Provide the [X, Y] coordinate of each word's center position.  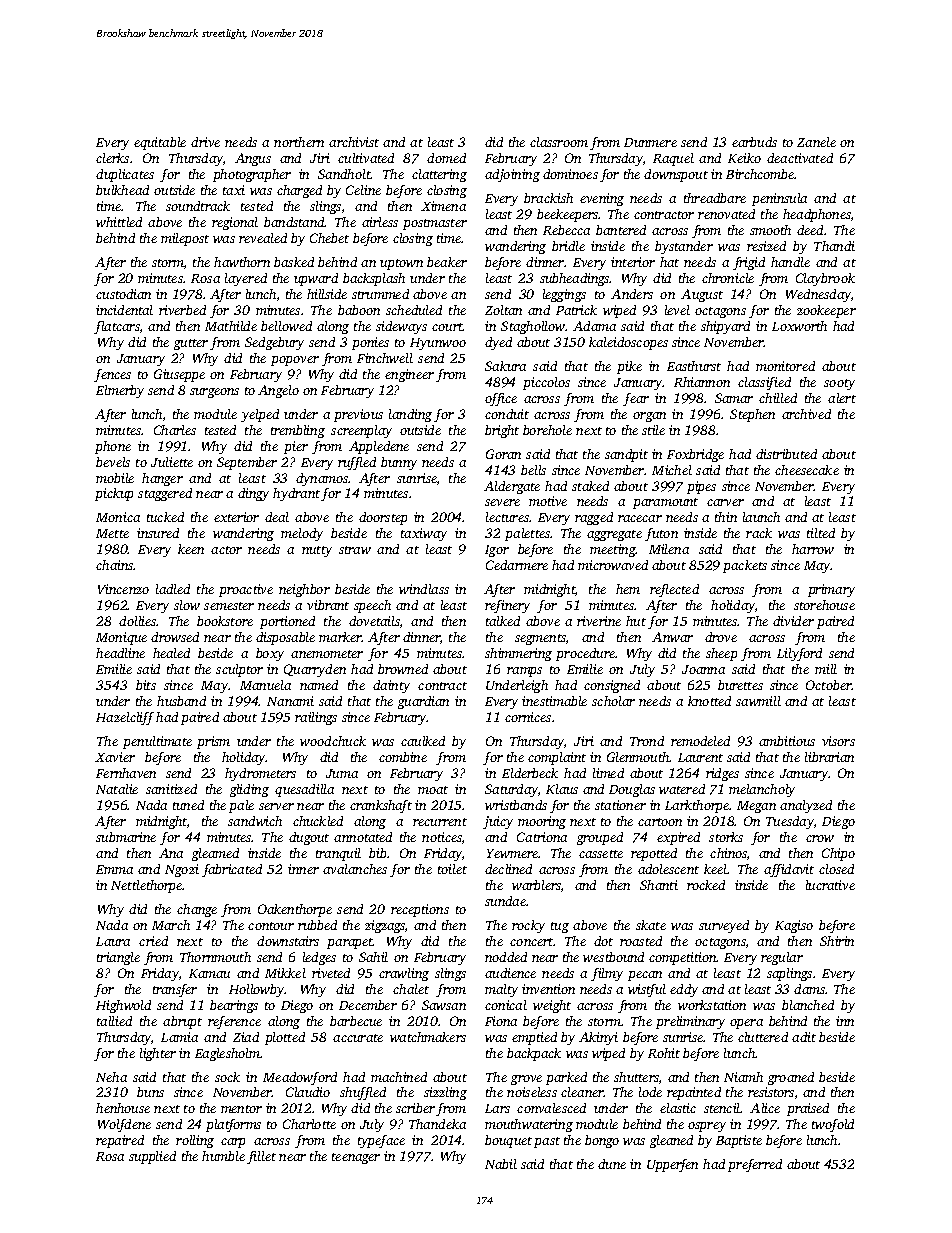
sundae [505, 901]
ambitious [787, 741]
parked [566, 1078]
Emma [114, 869]
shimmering [518, 654]
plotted [285, 1038]
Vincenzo [123, 589]
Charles [175, 430]
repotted [654, 854]
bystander [684, 247]
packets [745, 566]
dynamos [322, 479]
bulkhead [122, 190]
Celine [363, 190]
